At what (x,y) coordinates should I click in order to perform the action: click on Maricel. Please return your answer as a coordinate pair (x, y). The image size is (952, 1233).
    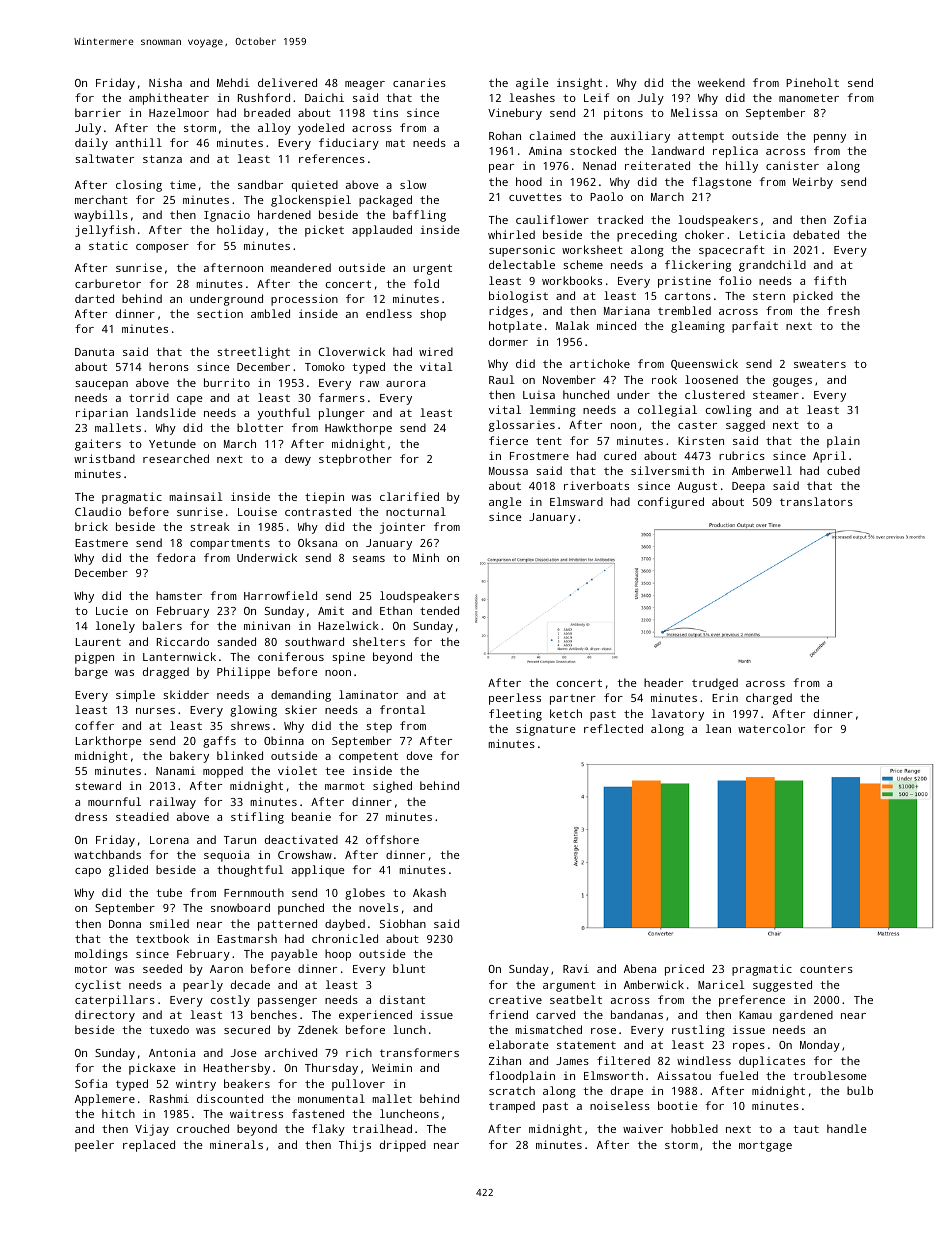
    Looking at the image, I should click on (721, 984).
